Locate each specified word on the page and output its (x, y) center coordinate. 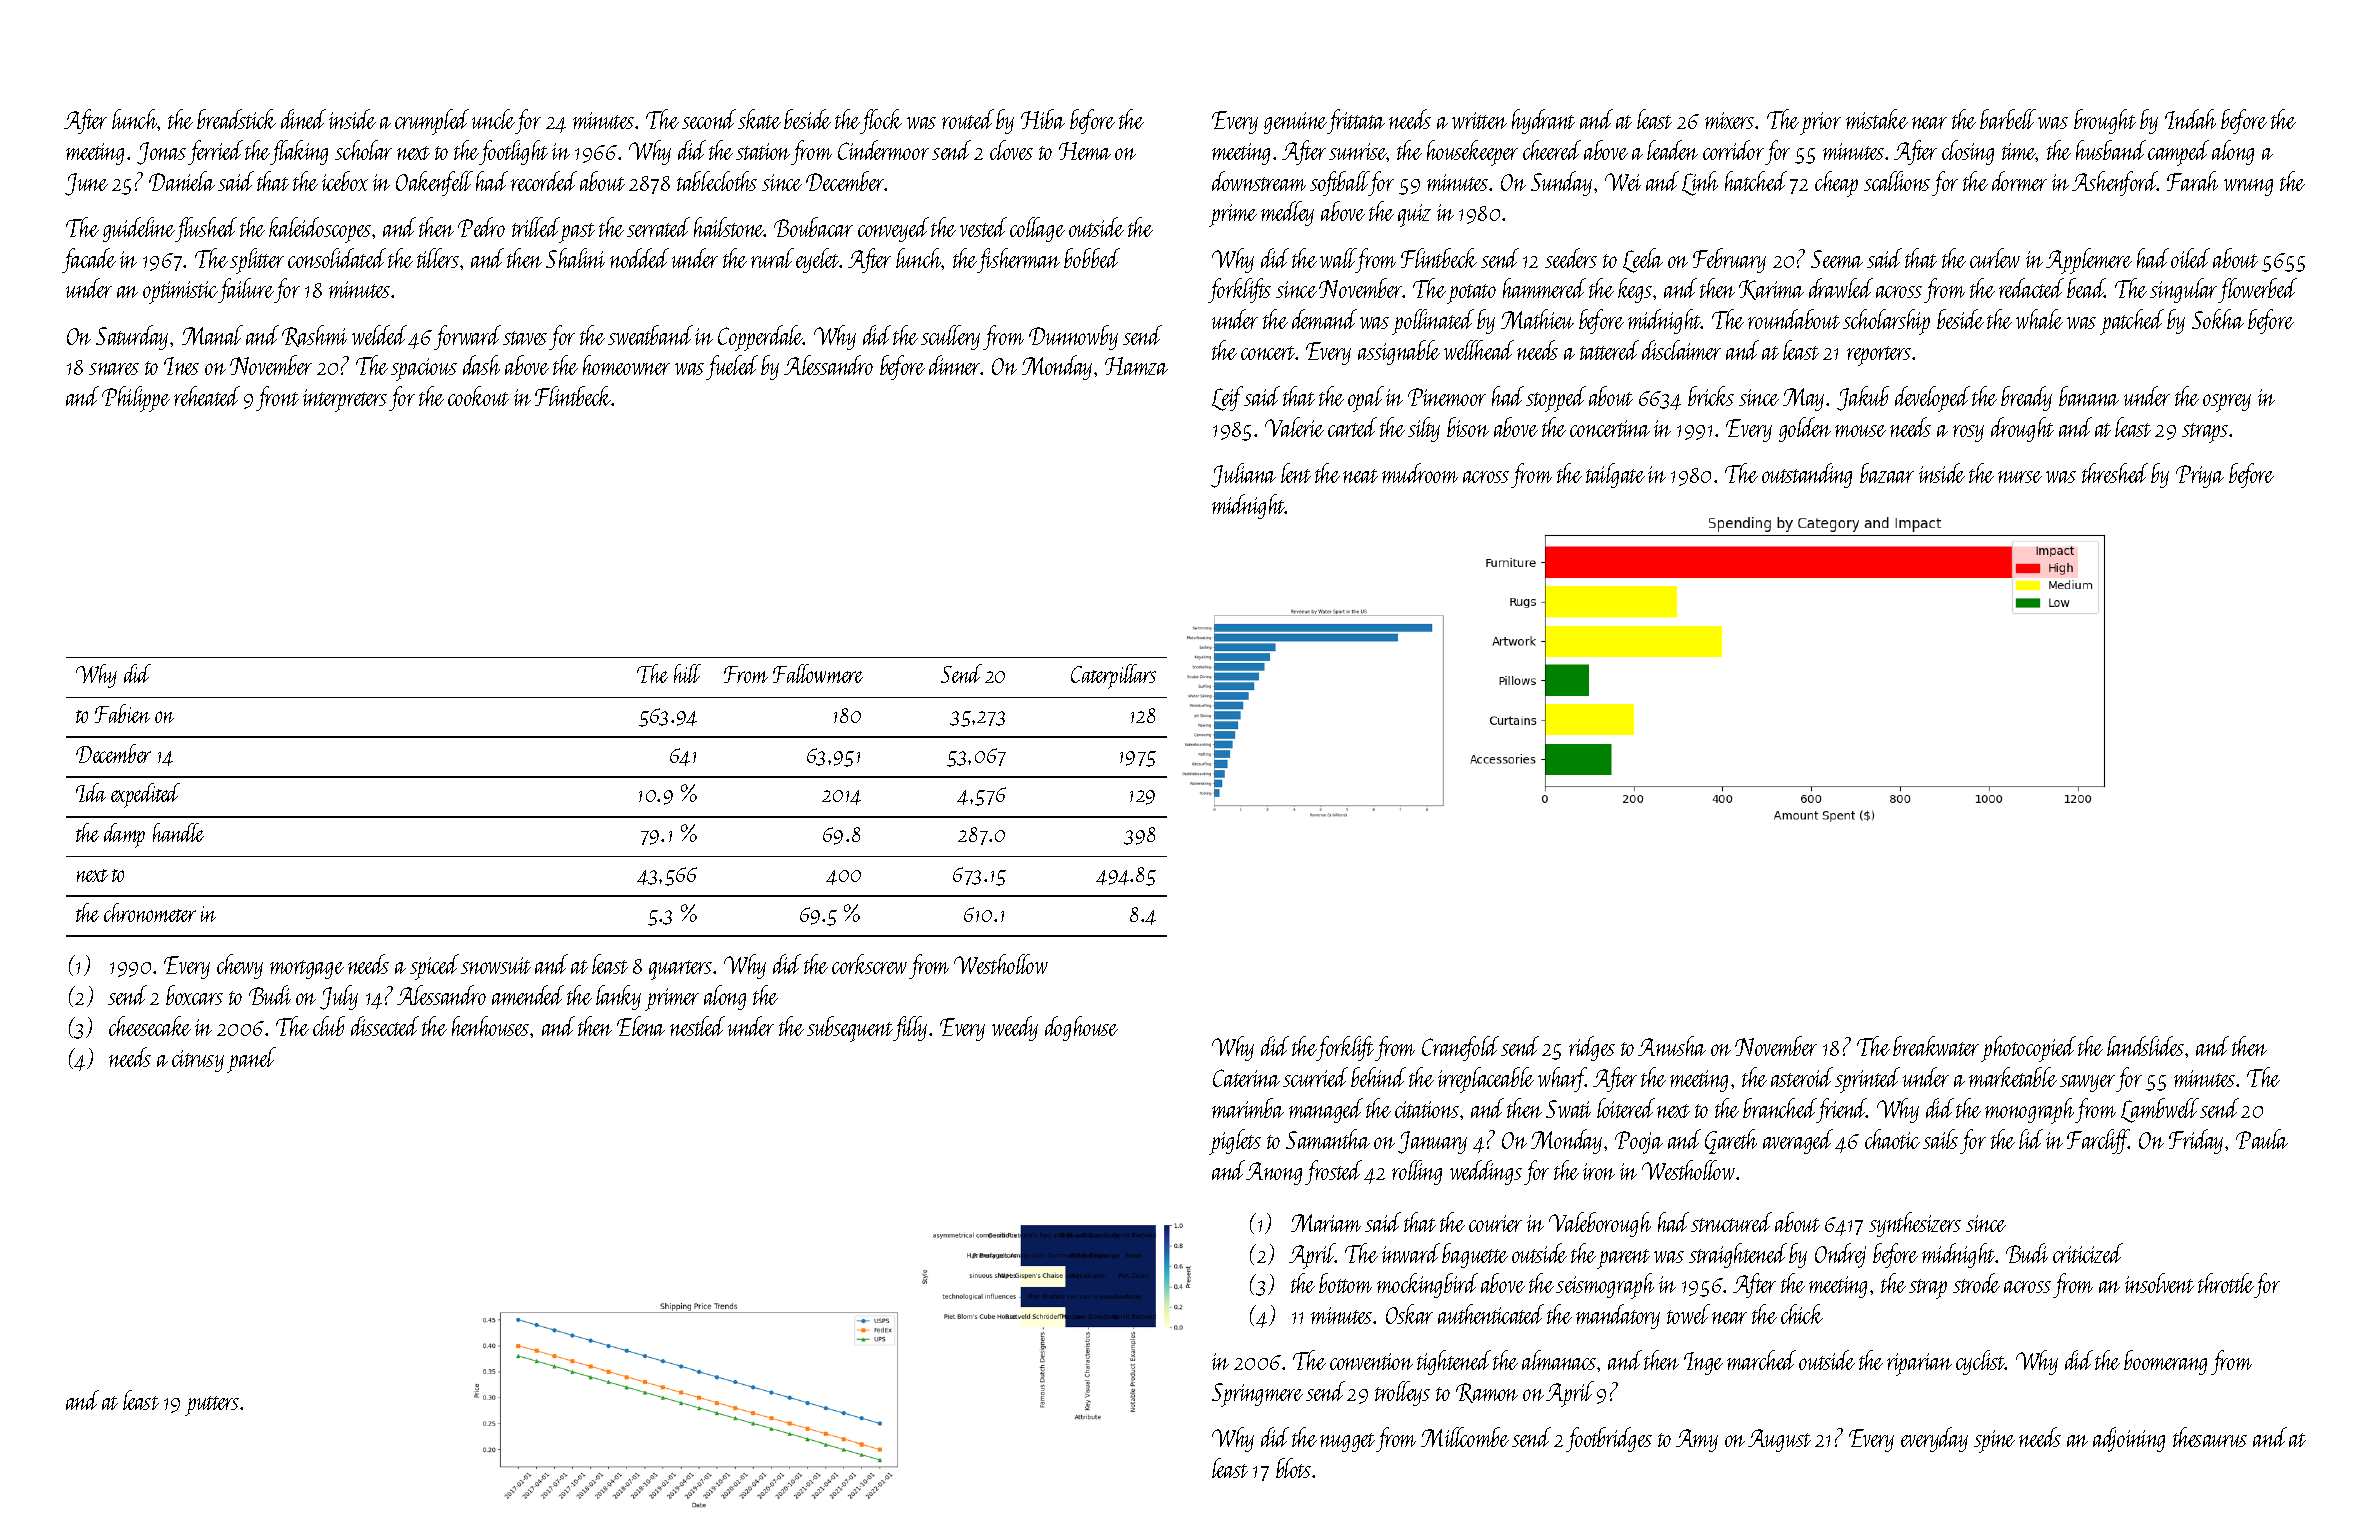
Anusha (1672, 1046)
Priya (2200, 476)
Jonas (161, 153)
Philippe (136, 399)
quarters (680, 970)
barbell (2008, 119)
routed (968, 119)
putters (212, 1406)
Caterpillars (1113, 676)
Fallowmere (818, 673)
